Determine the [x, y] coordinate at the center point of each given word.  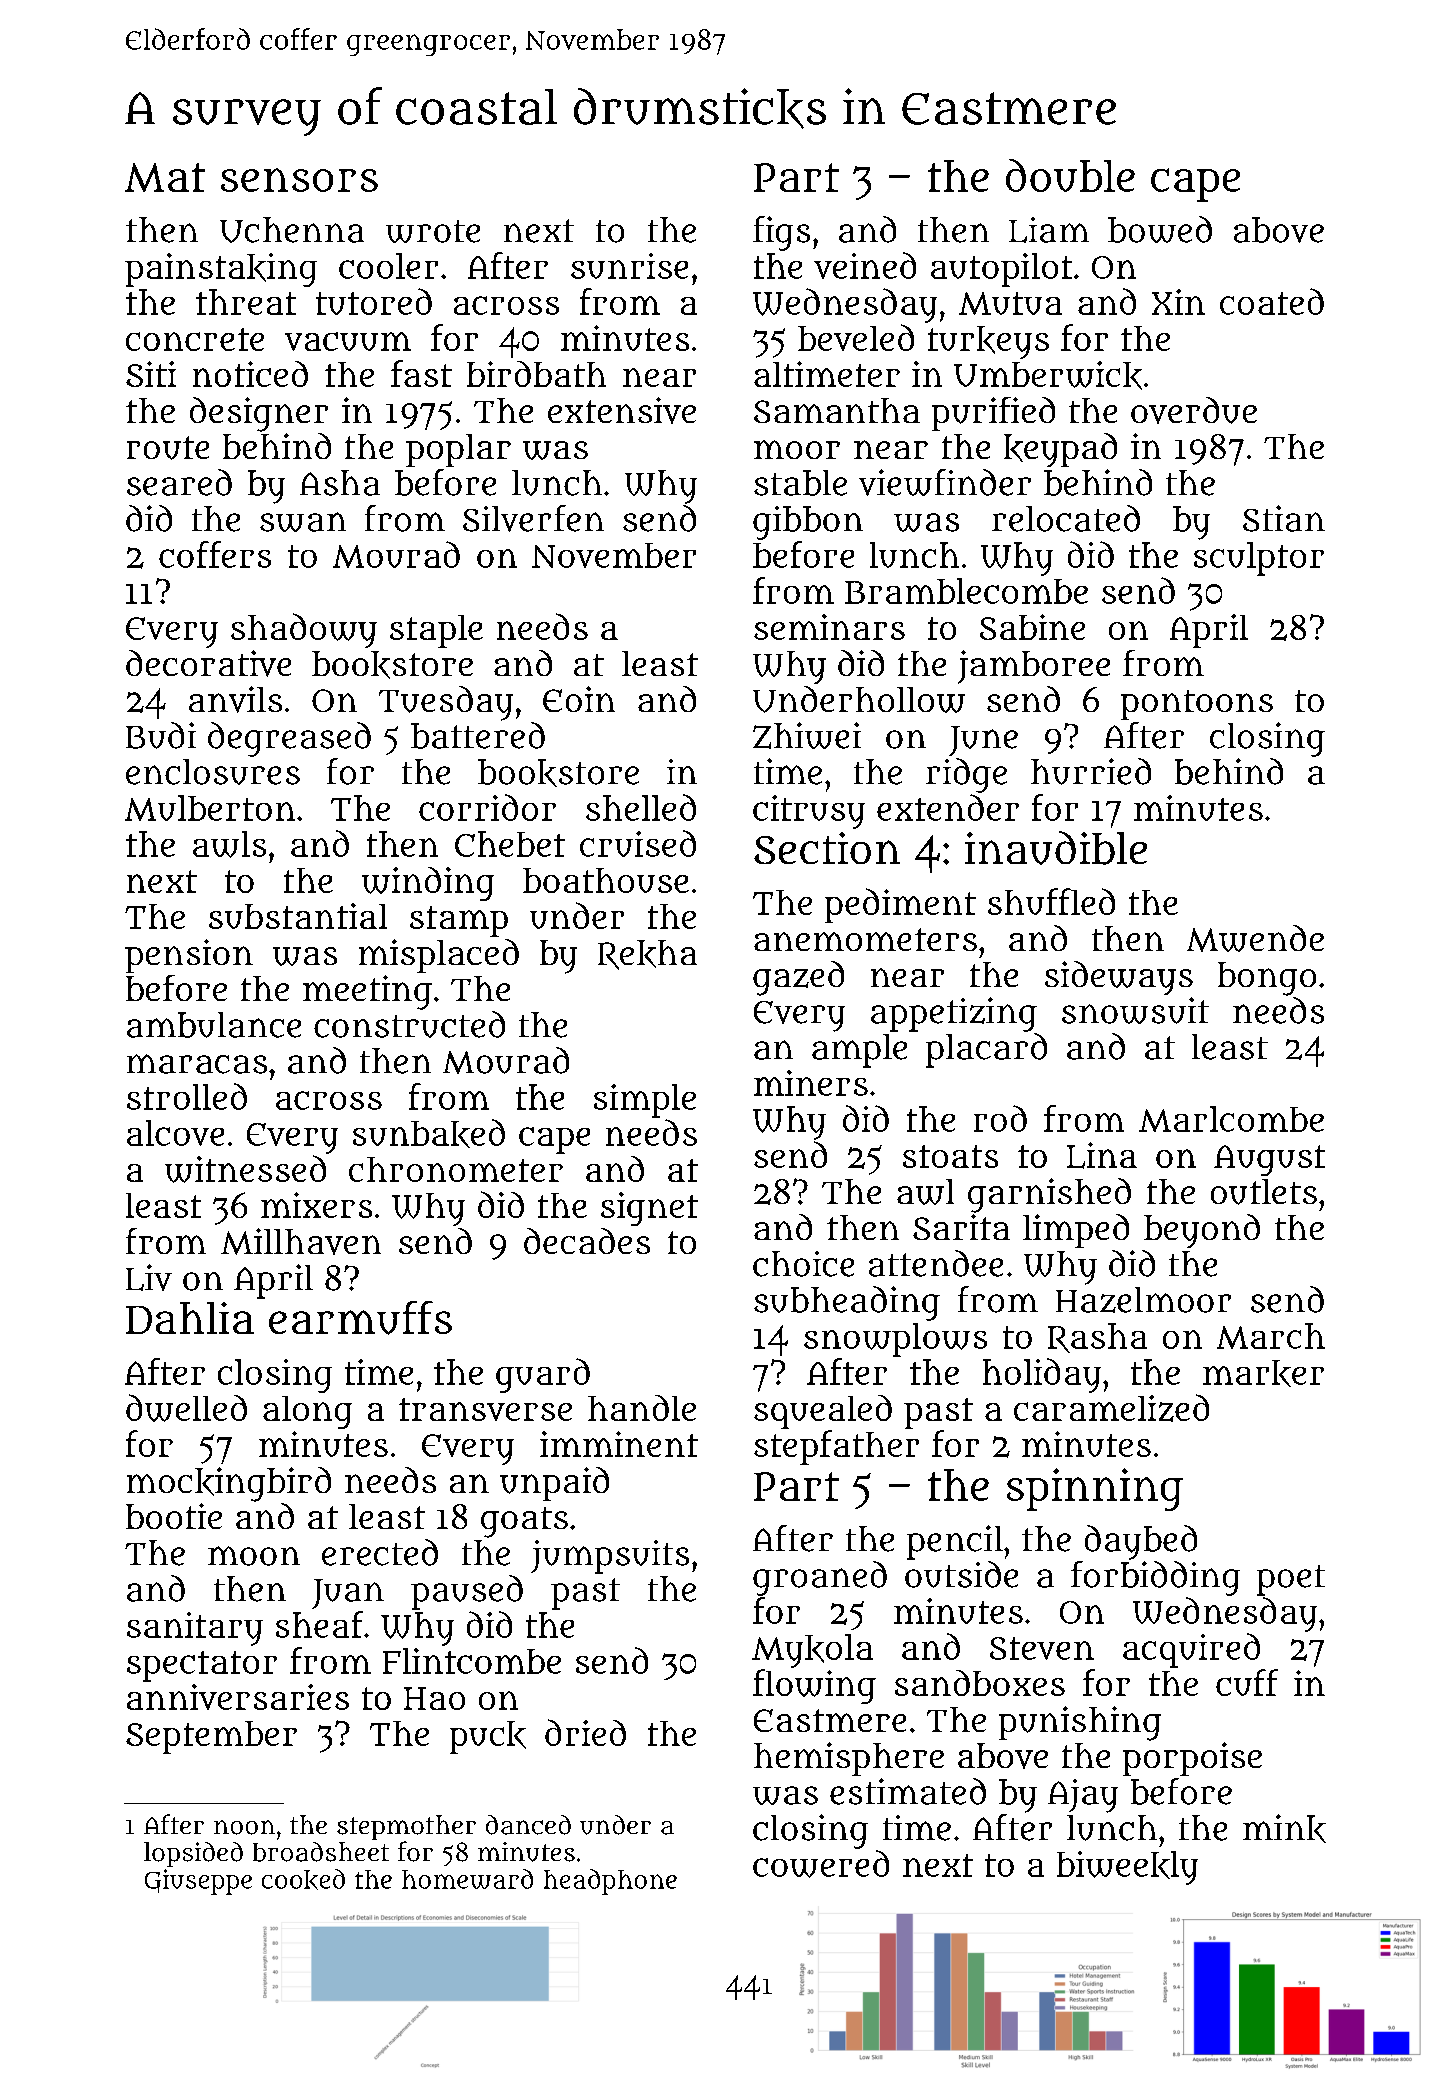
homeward [467, 1879]
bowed [1160, 229]
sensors [299, 180]
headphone [610, 1882]
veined [865, 265]
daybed [1141, 1542]
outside [961, 1574]
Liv [149, 1277]
